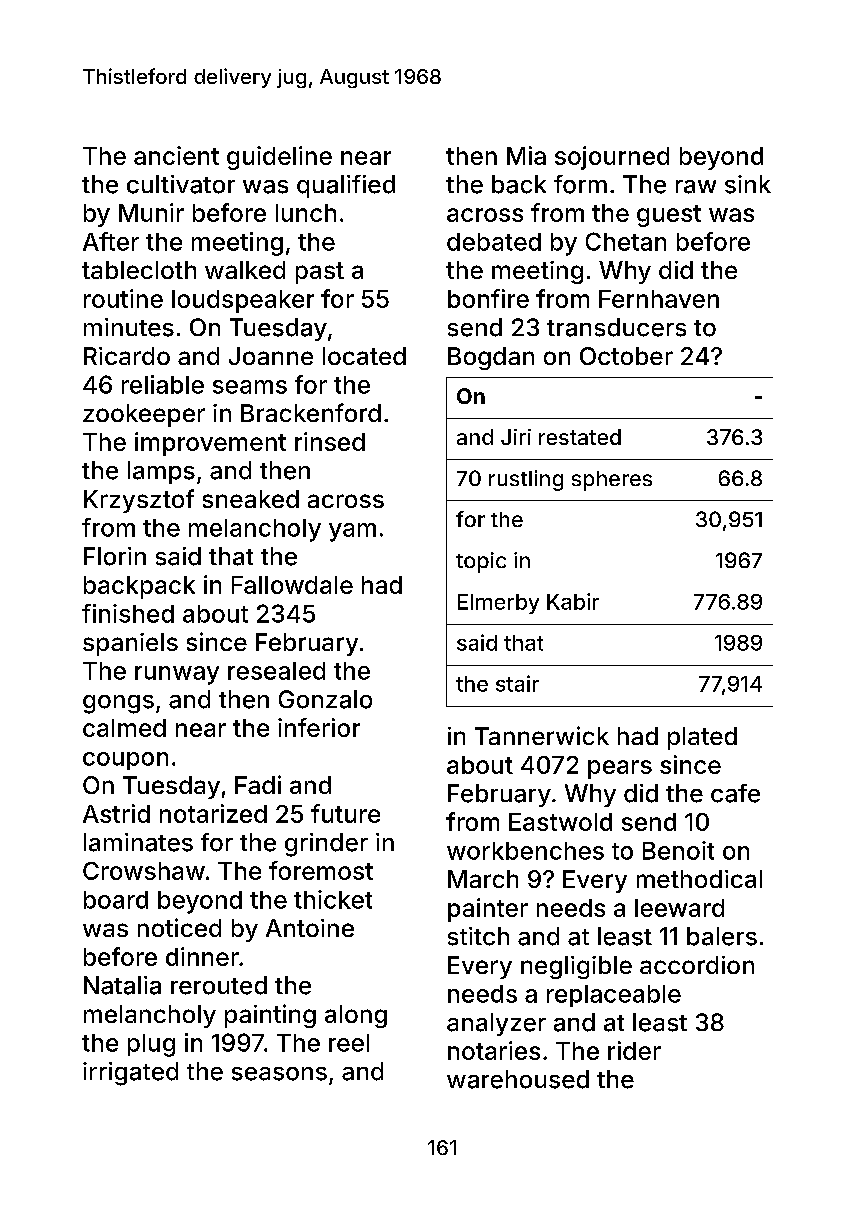 This page has height=1213, width=855. Describe the element at coordinates (177, 675) in the page. I see `runway` at that location.
